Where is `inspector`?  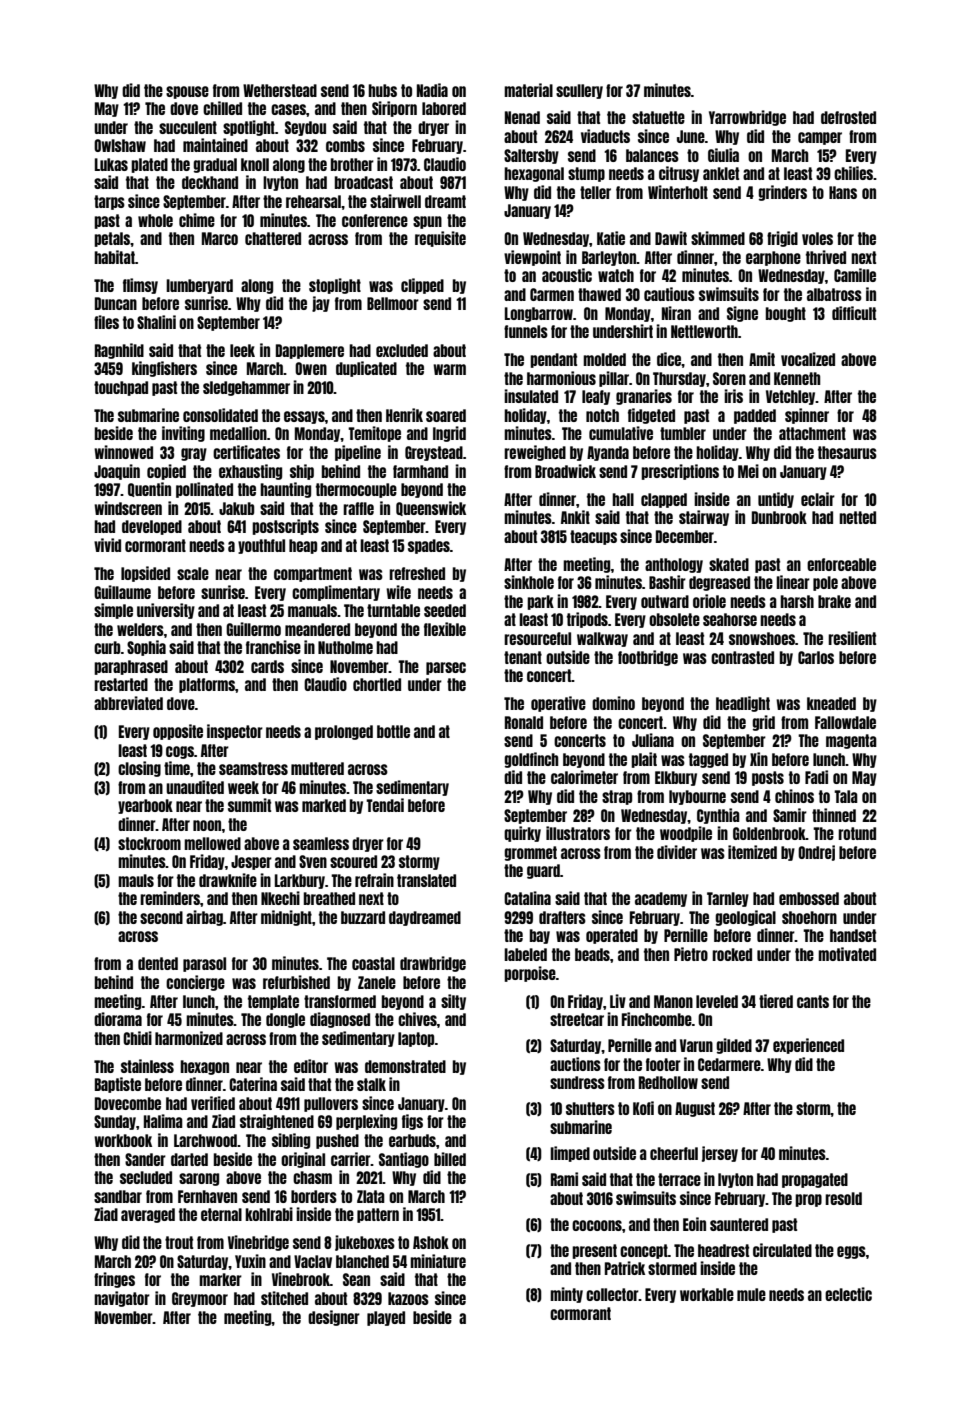 inspector is located at coordinates (235, 732).
